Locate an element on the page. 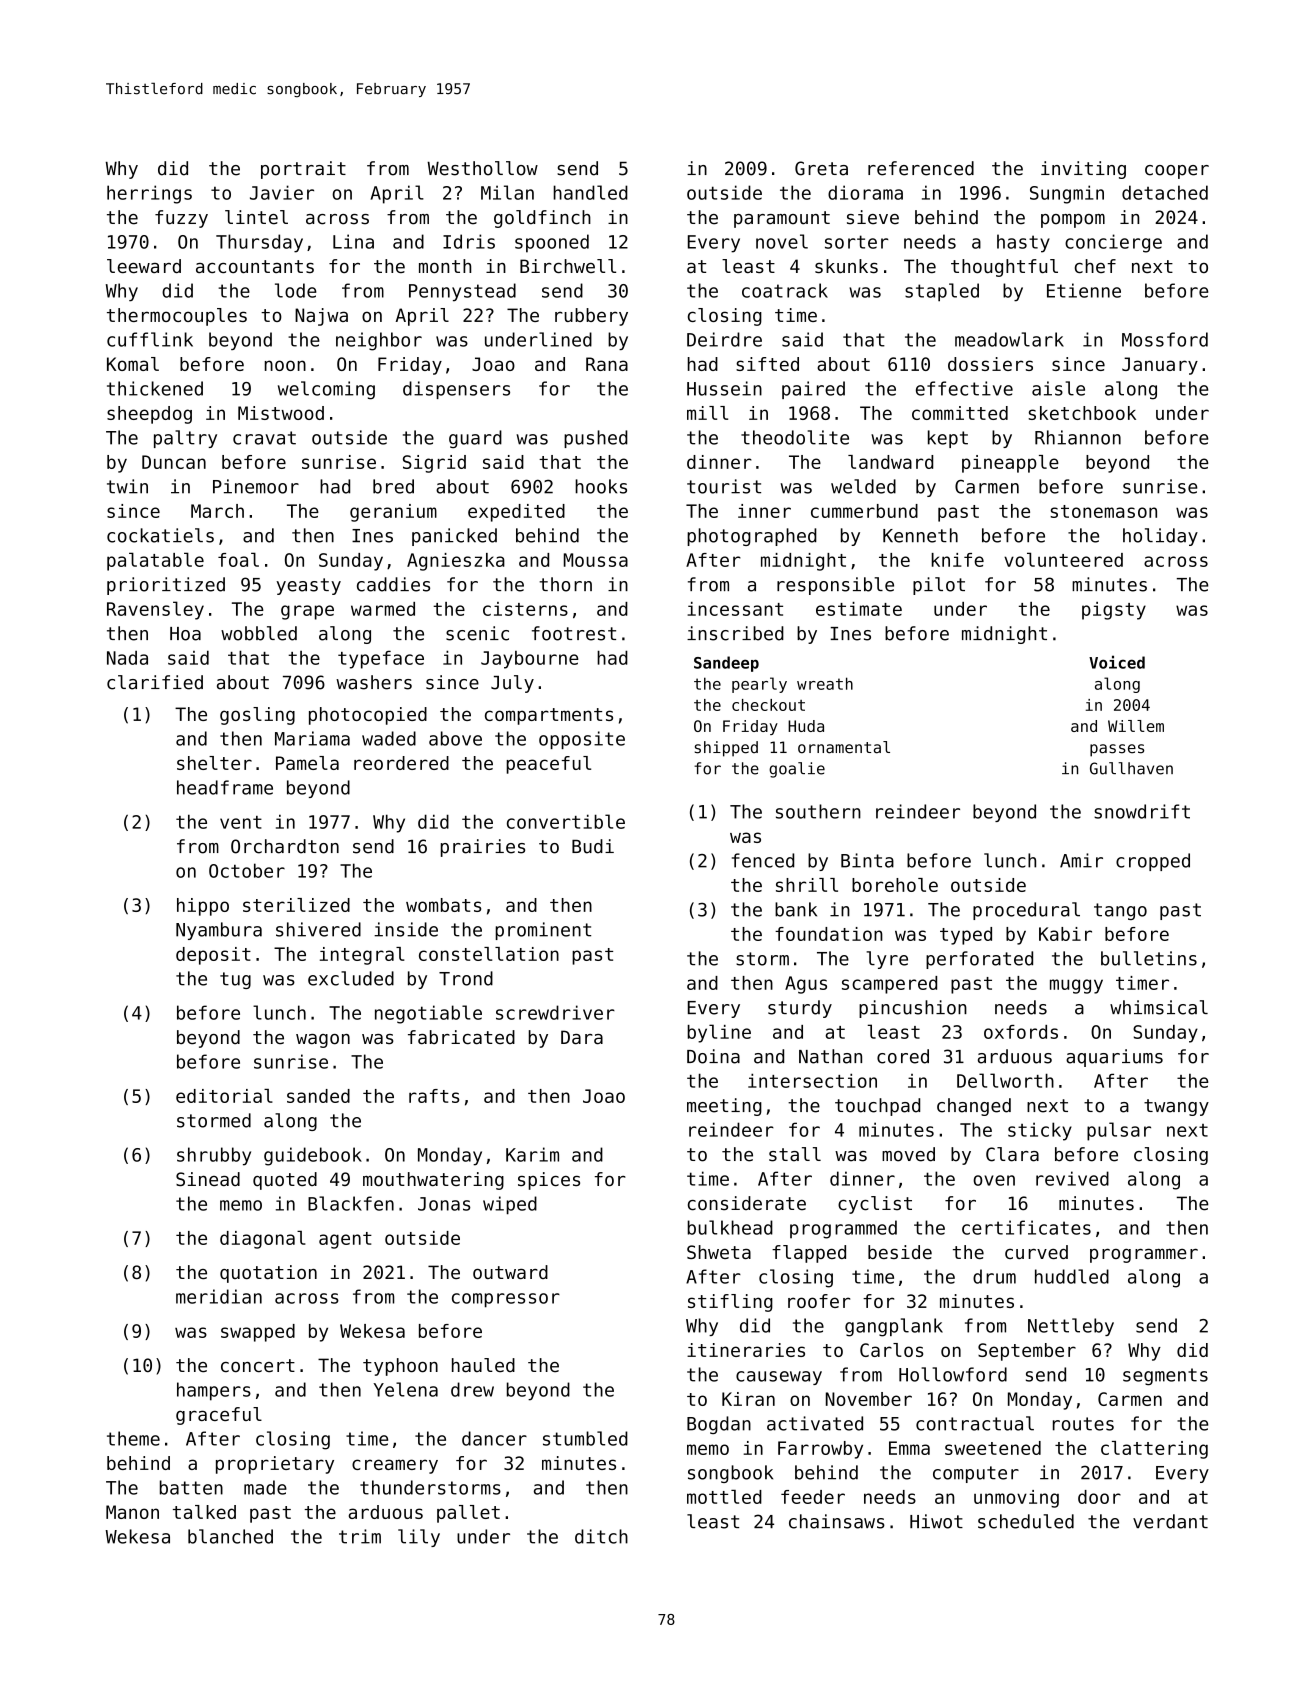  hauled is located at coordinates (483, 1365).
